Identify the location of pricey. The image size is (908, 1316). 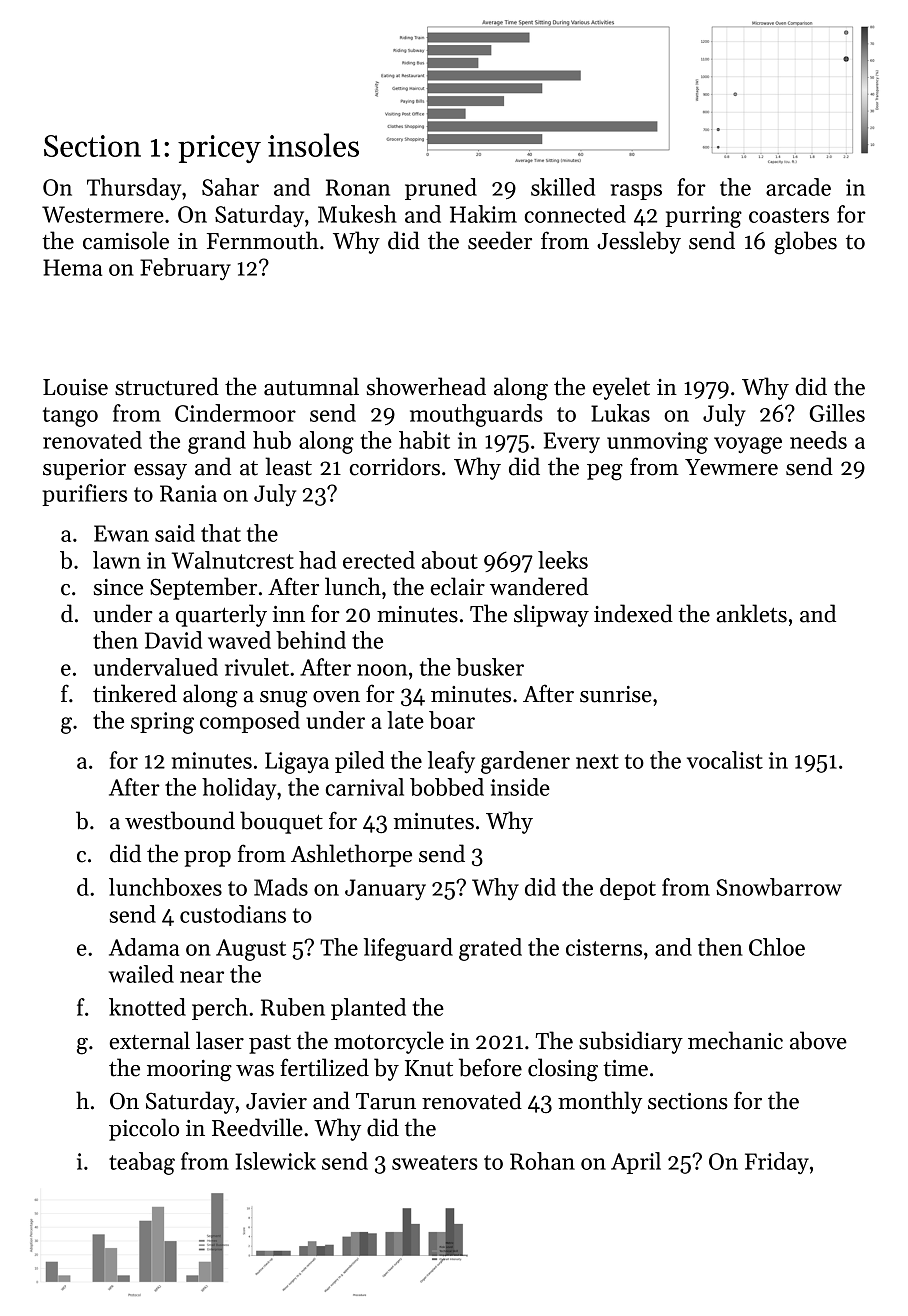
(219, 149).
